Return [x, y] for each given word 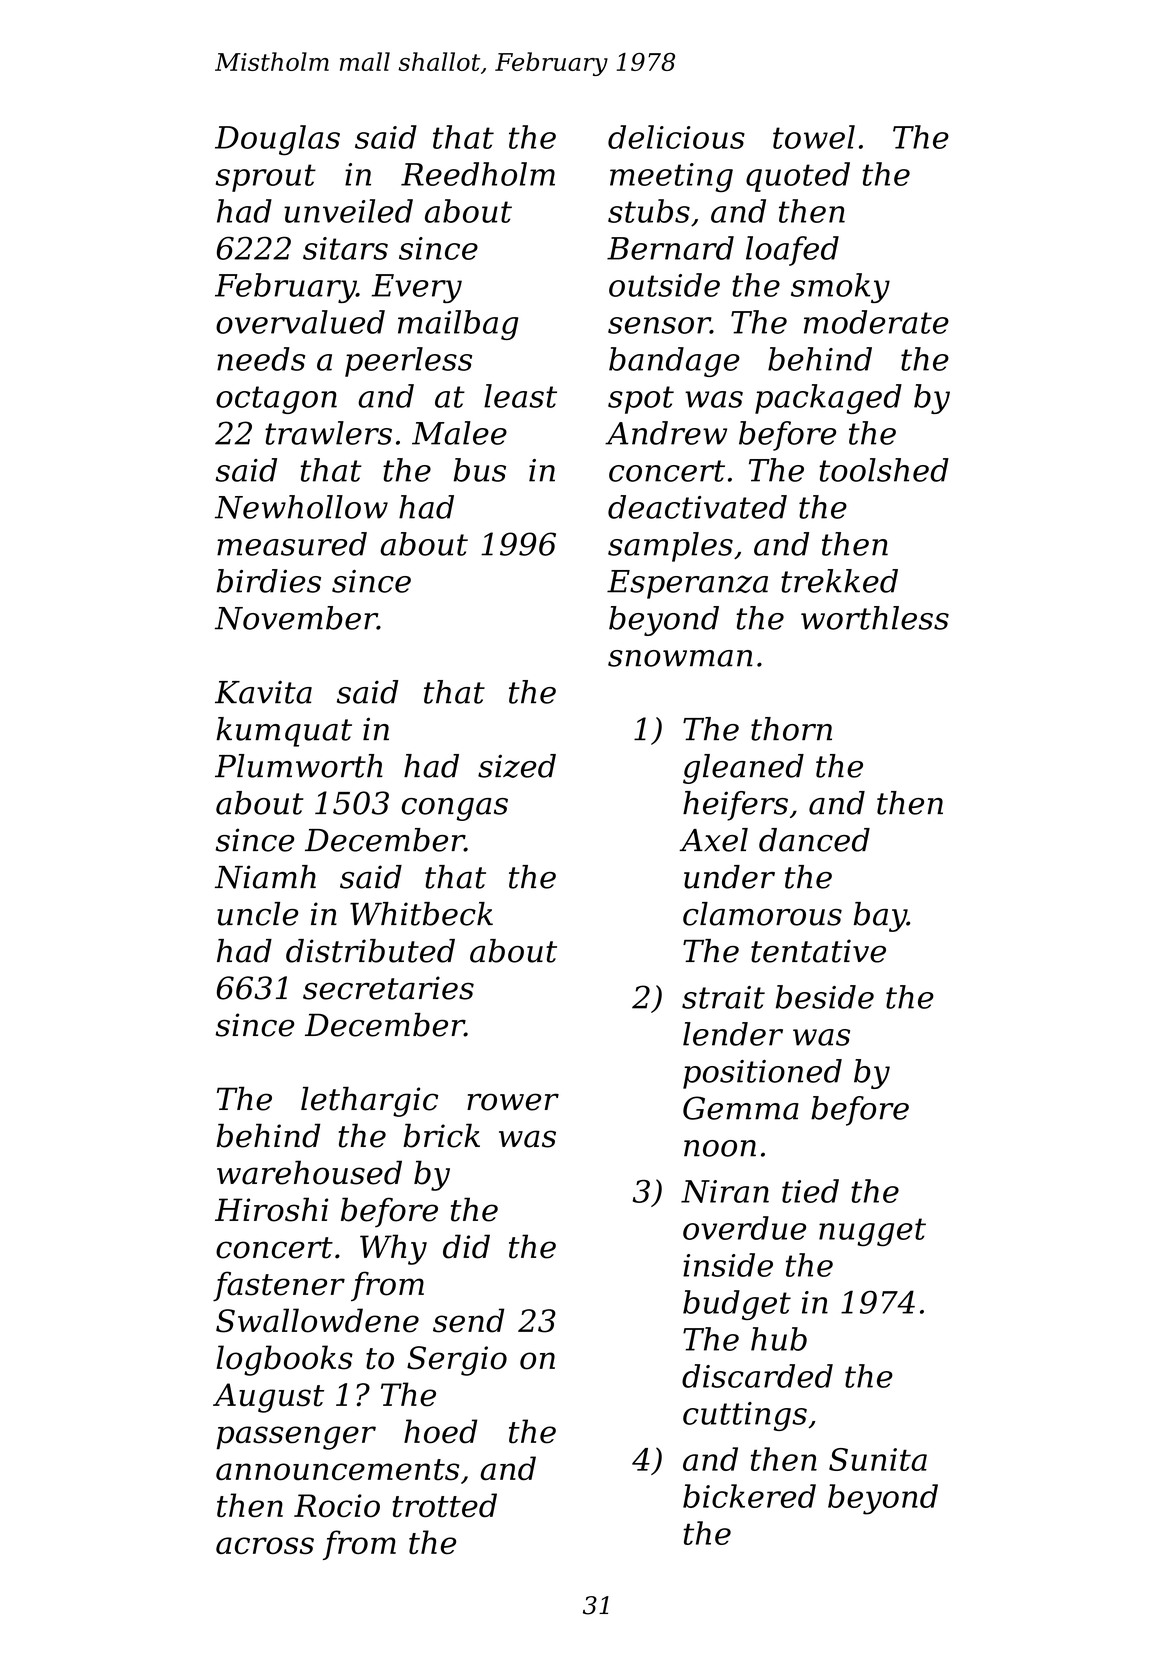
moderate [876, 322]
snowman [680, 658]
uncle [257, 914]
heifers [735, 806]
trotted [445, 1505]
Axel [713, 840]
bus [480, 470]
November [296, 618]
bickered [749, 1496]
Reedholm [478, 174]
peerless [408, 362]
